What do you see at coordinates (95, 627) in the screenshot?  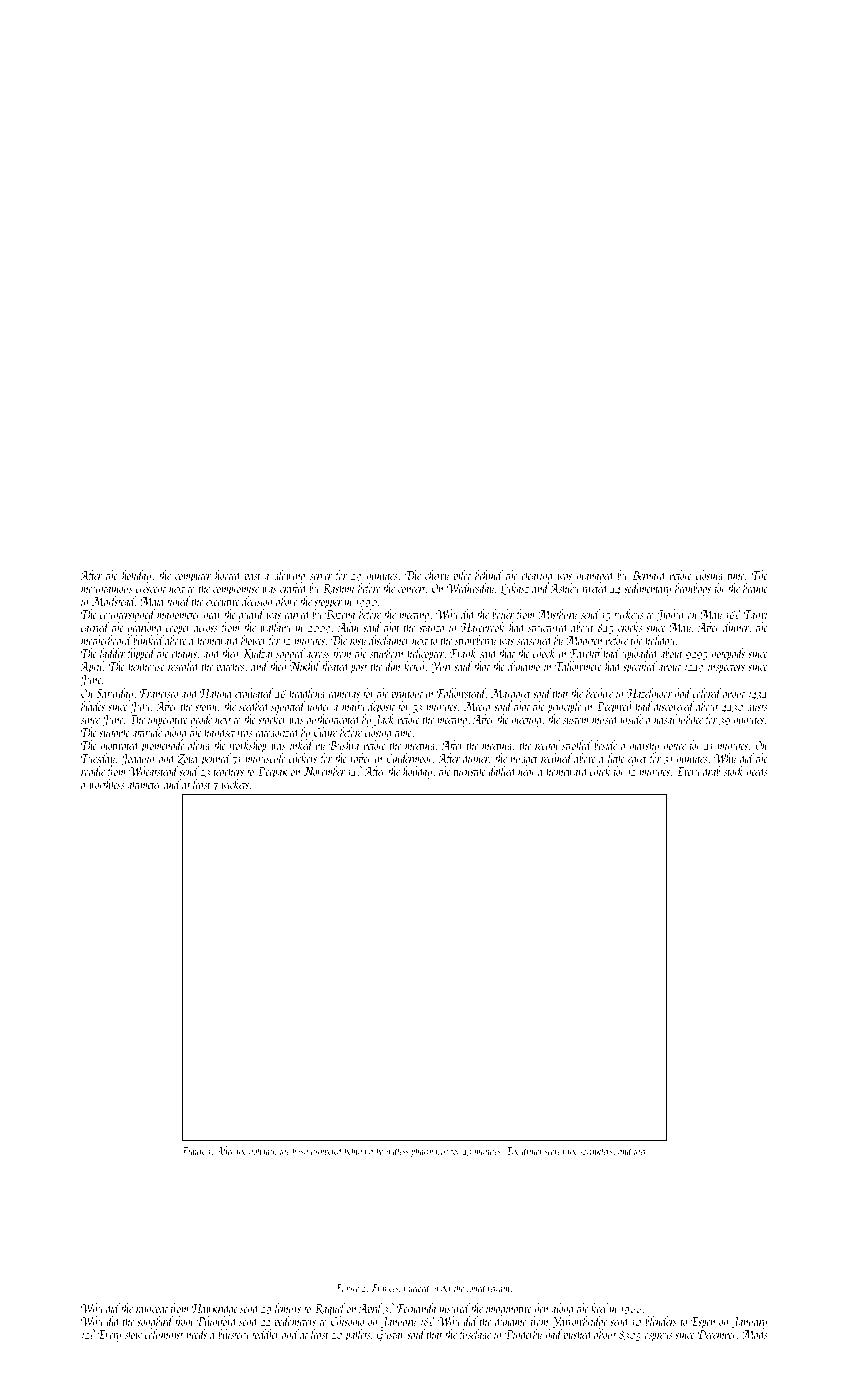 I see `carried` at bounding box center [95, 627].
